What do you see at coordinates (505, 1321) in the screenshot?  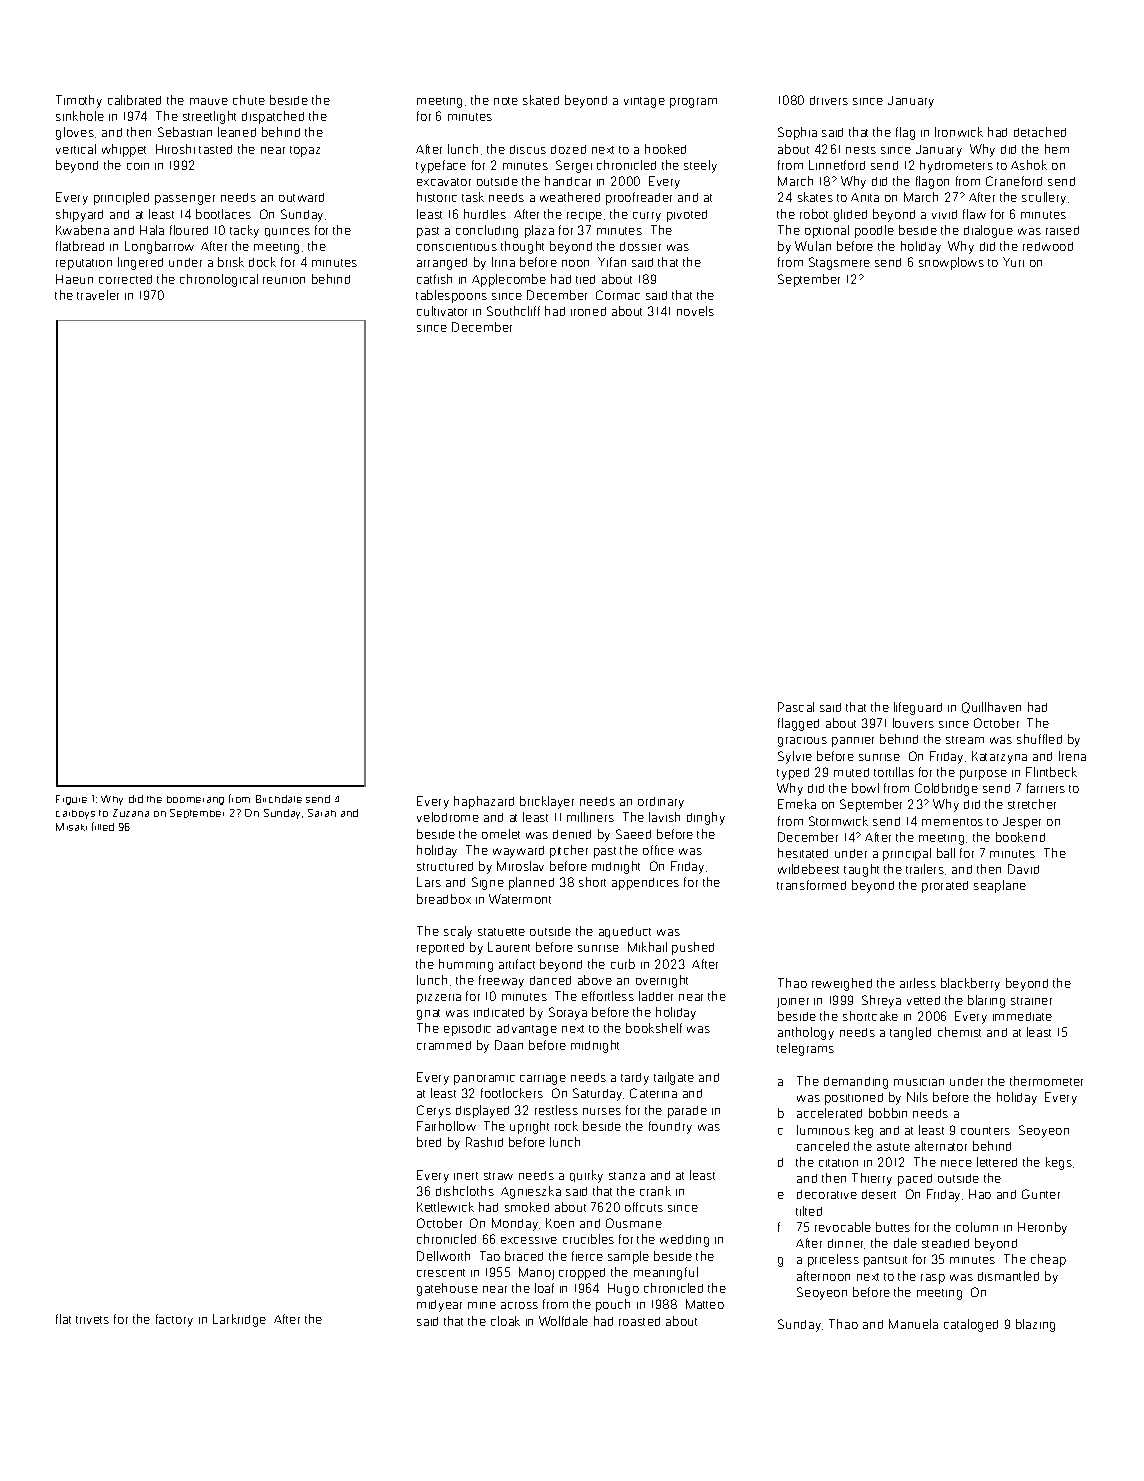 I see `cloak` at bounding box center [505, 1321].
